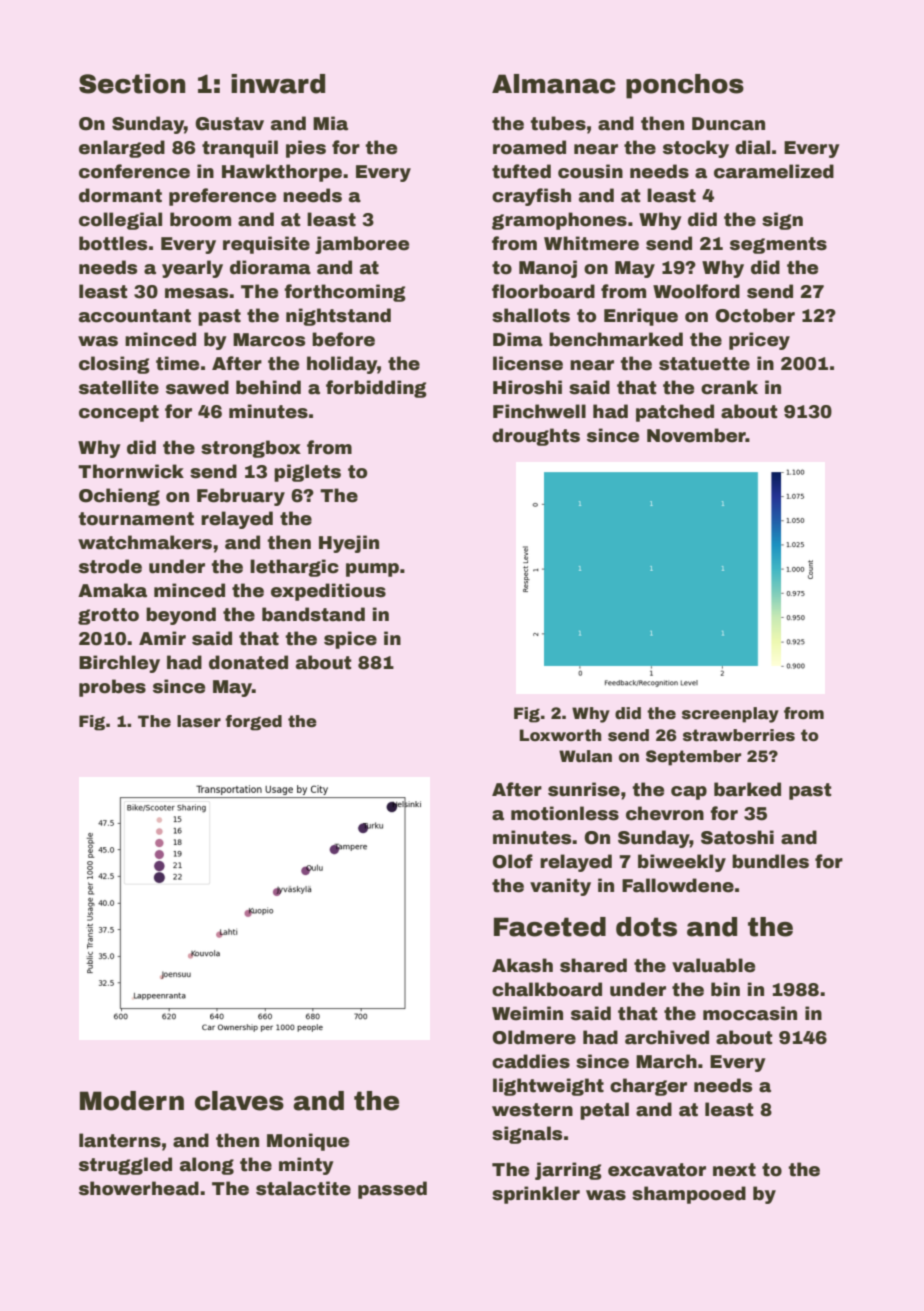 The width and height of the document is (924, 1311). I want to click on ponchos, so click(685, 86).
